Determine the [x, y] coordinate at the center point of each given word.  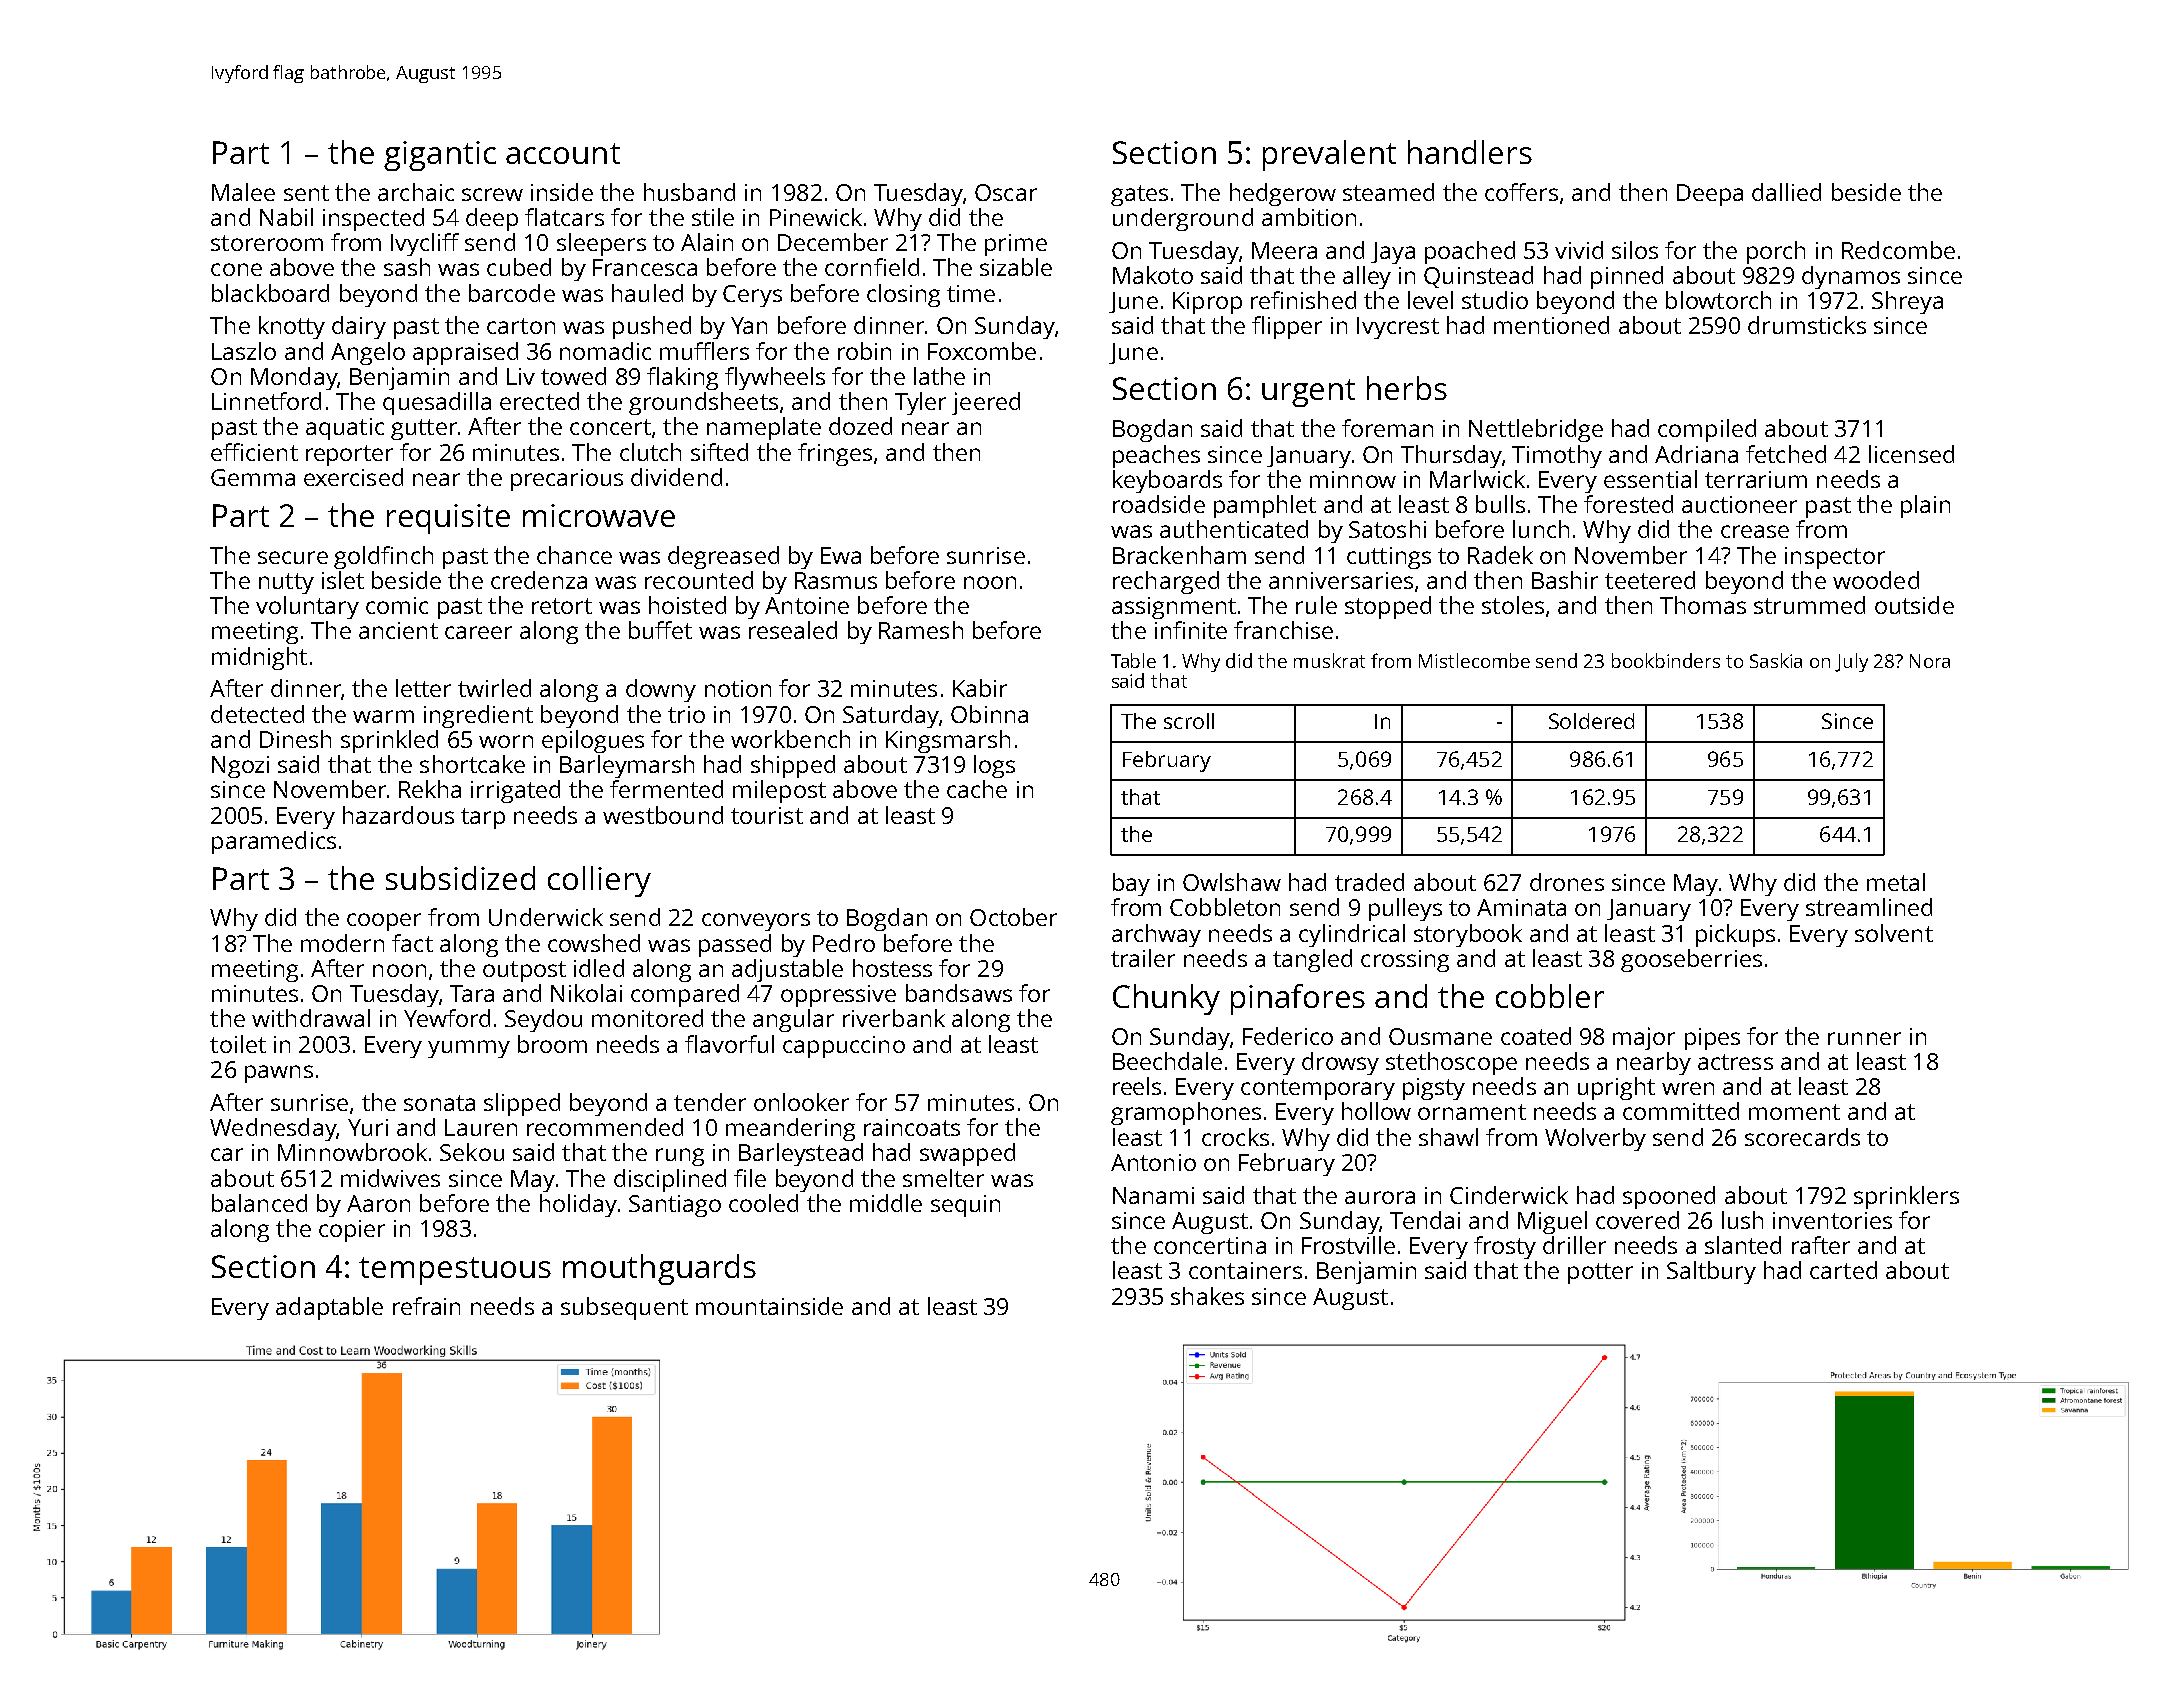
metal [1896, 882]
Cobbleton [1225, 907]
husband [689, 192]
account [563, 153]
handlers [1470, 152]
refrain [426, 1306]
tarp [483, 818]
